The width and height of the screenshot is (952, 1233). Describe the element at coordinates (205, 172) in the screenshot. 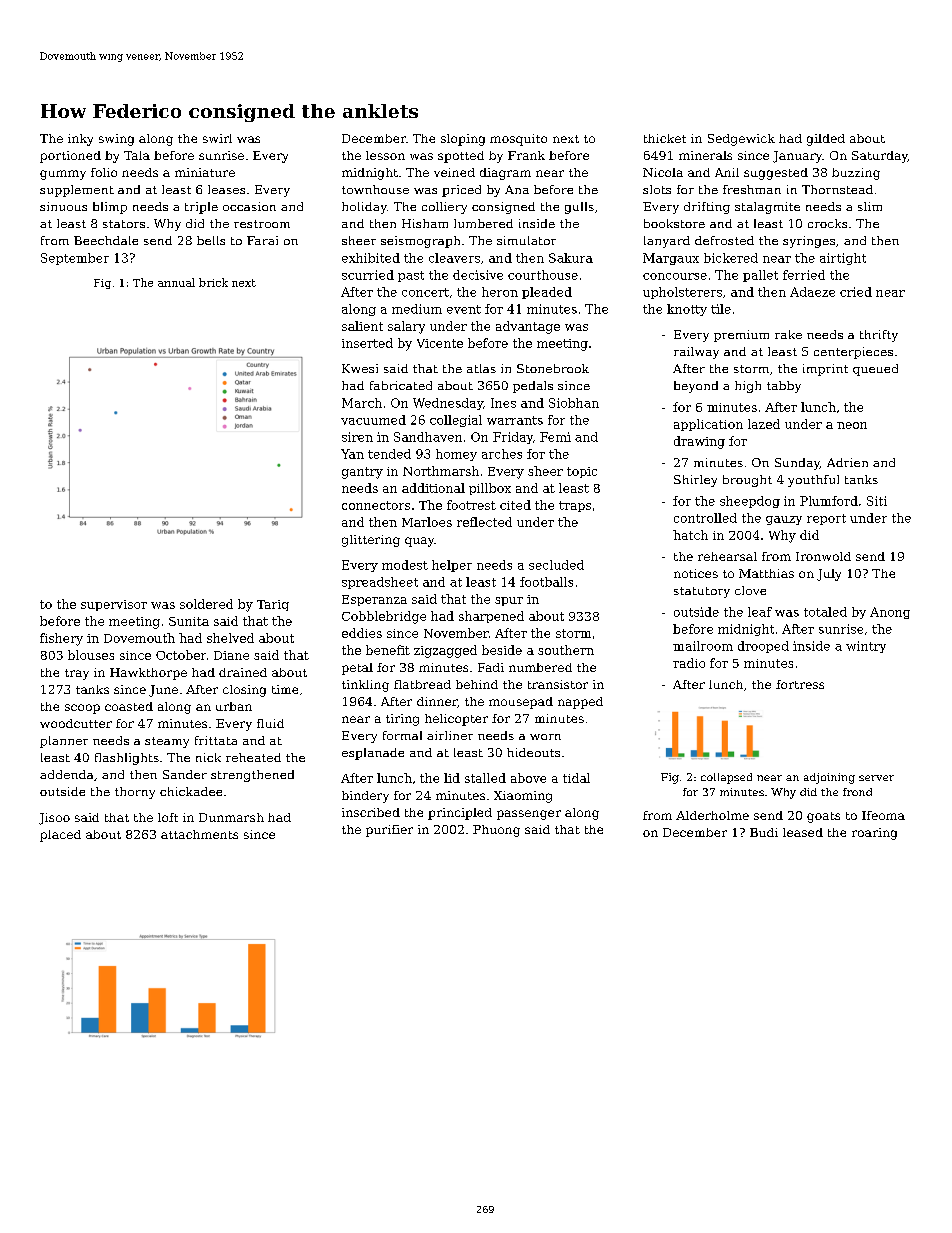

I see `miniature` at that location.
